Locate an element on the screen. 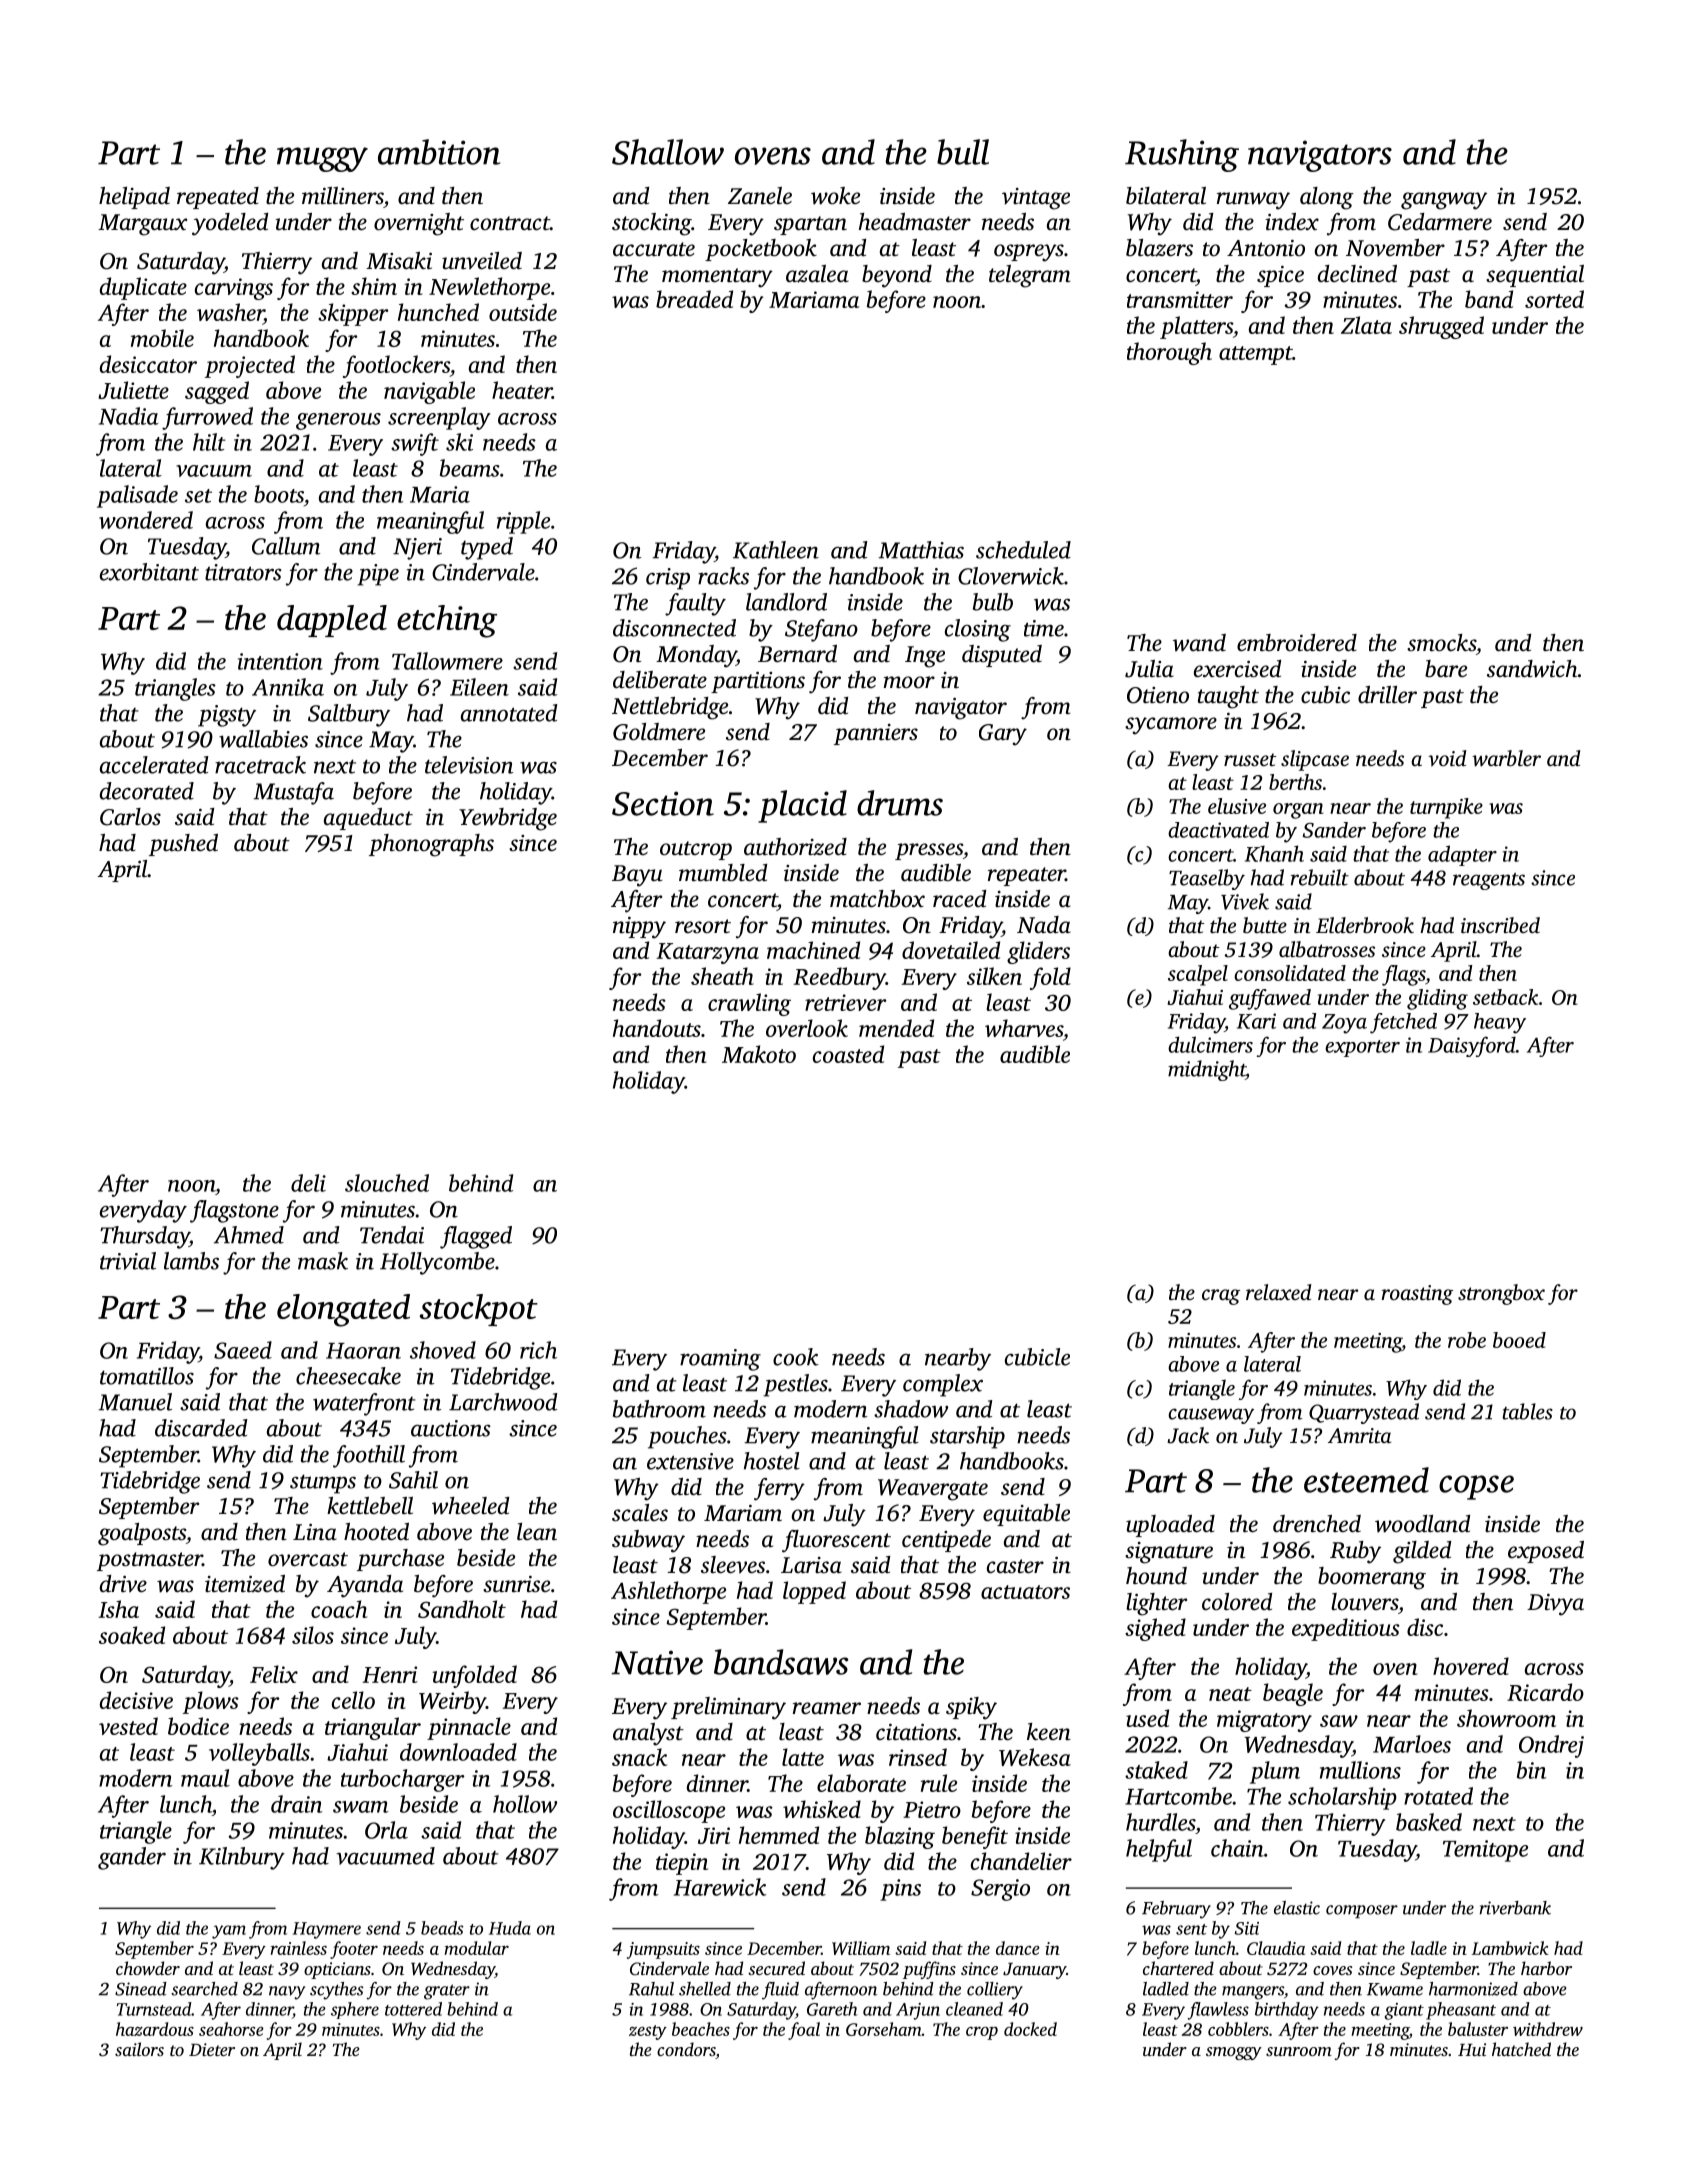  bull is located at coordinates (963, 152).
